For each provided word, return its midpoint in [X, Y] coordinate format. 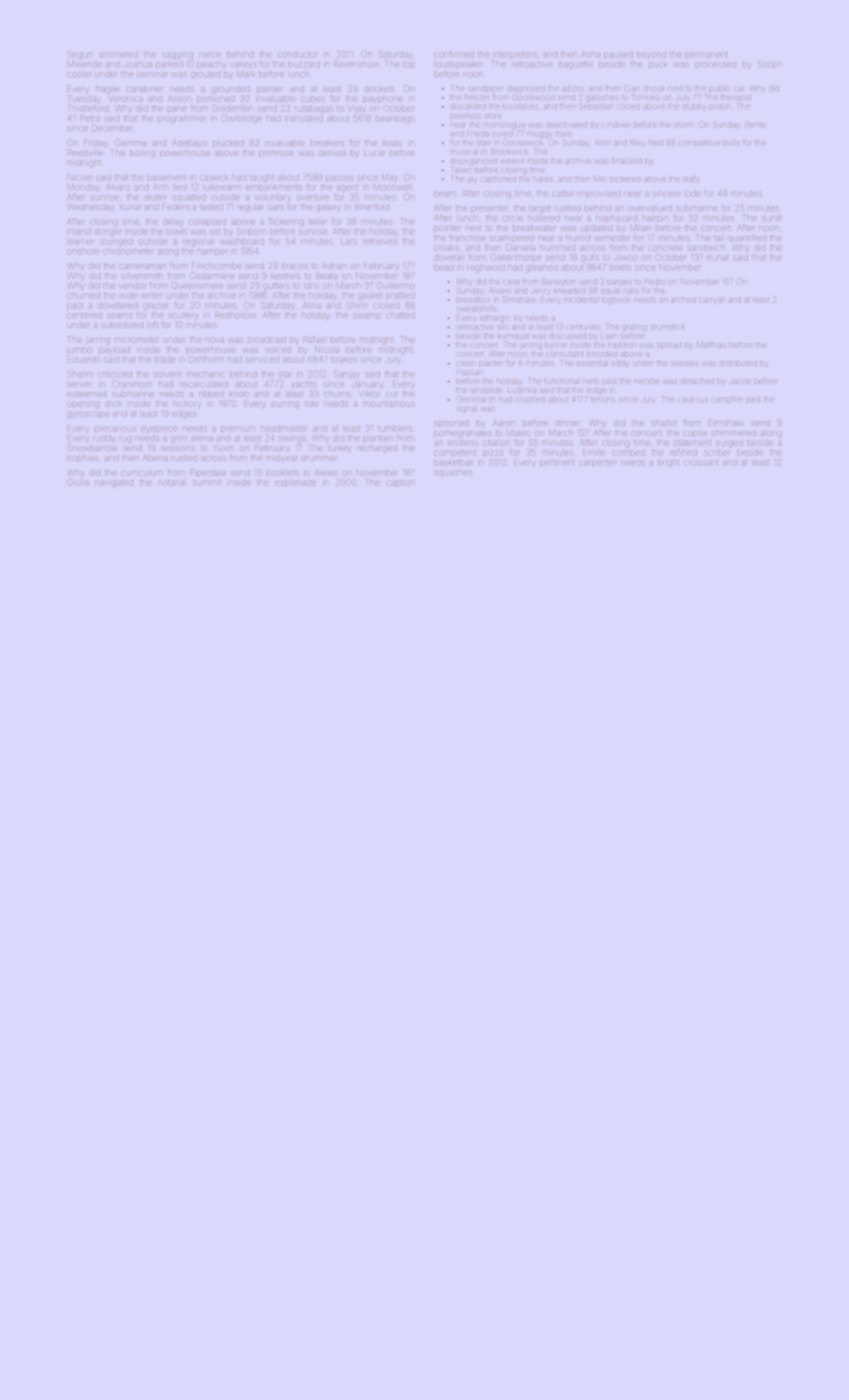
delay [172, 222]
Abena [155, 458]
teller [317, 222]
